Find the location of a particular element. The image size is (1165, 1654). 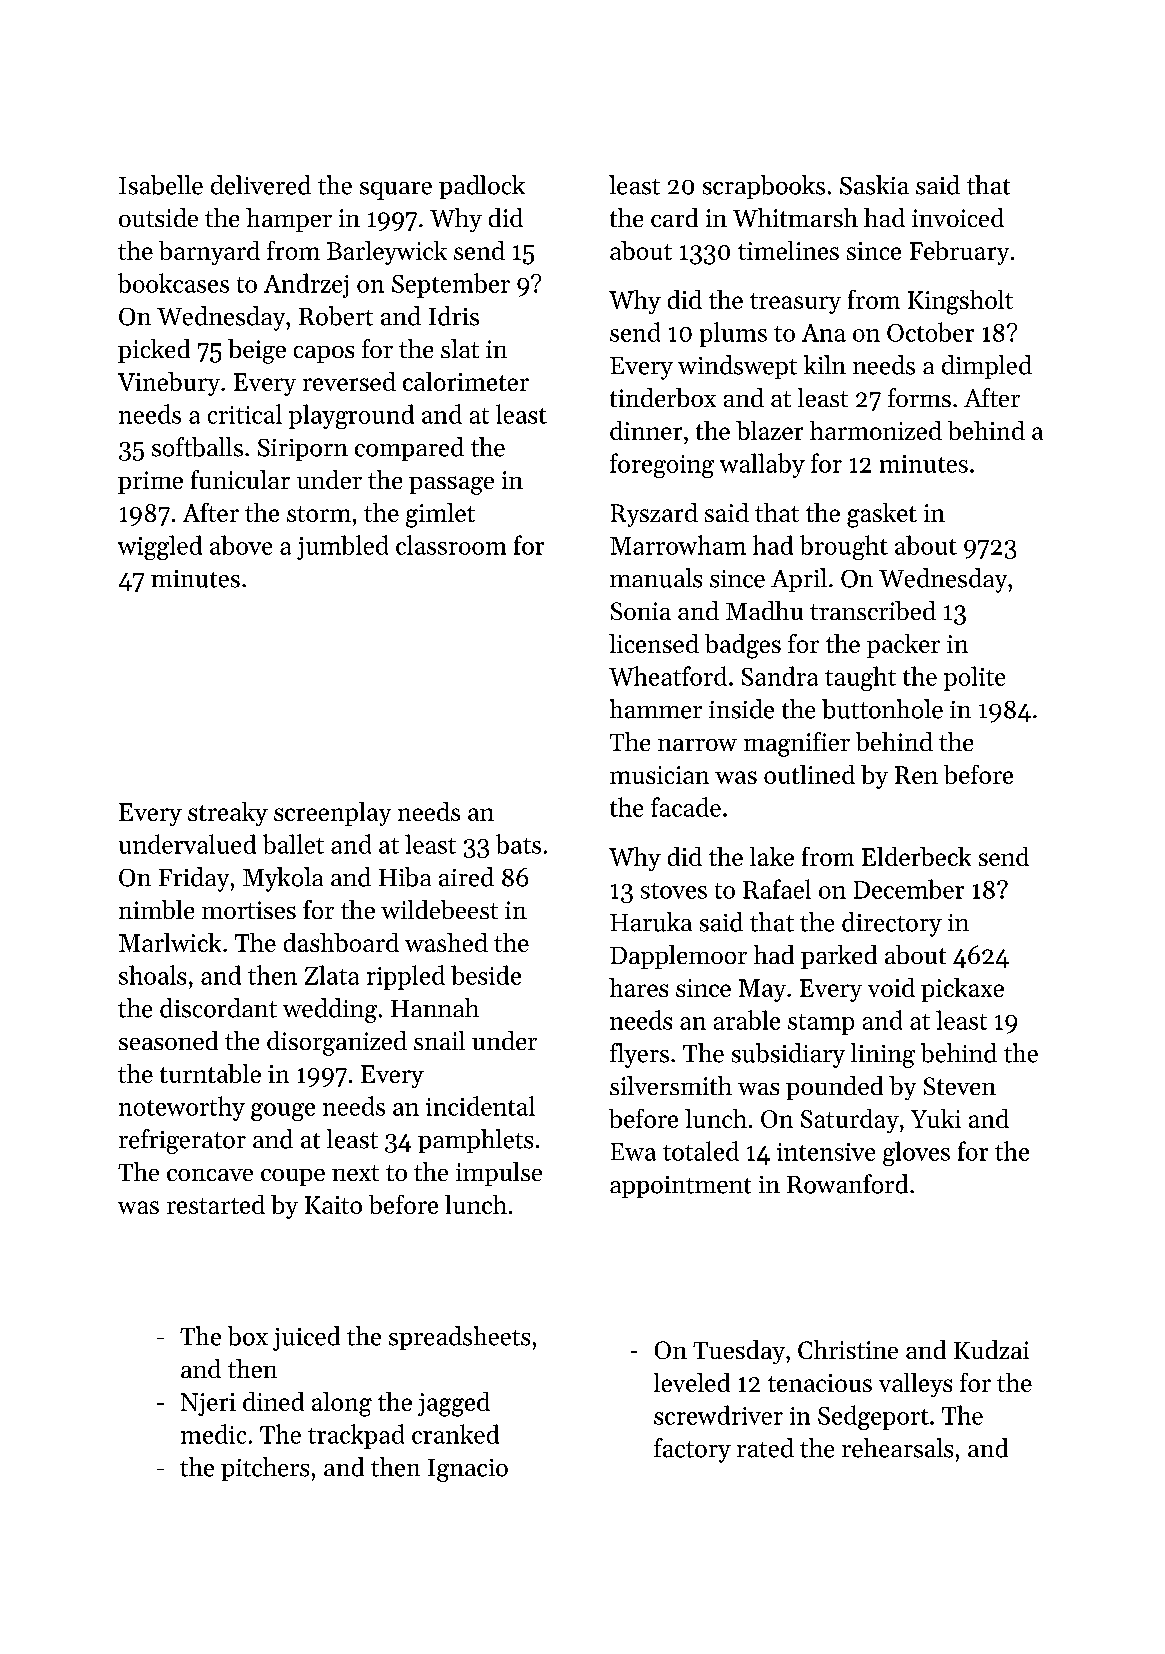

invoiced is located at coordinates (958, 217).
